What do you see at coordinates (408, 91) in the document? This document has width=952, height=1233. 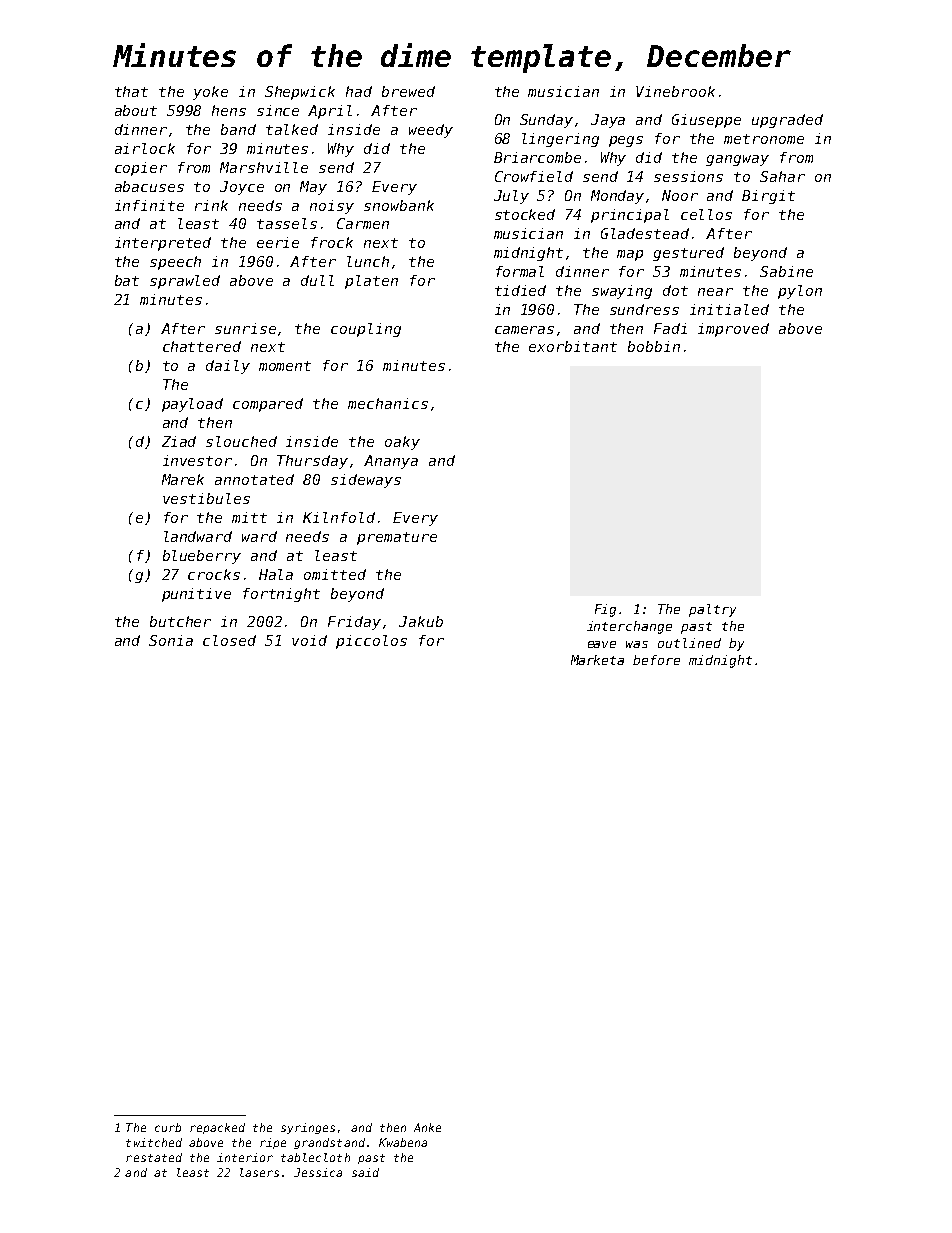 I see `brewed` at bounding box center [408, 91].
